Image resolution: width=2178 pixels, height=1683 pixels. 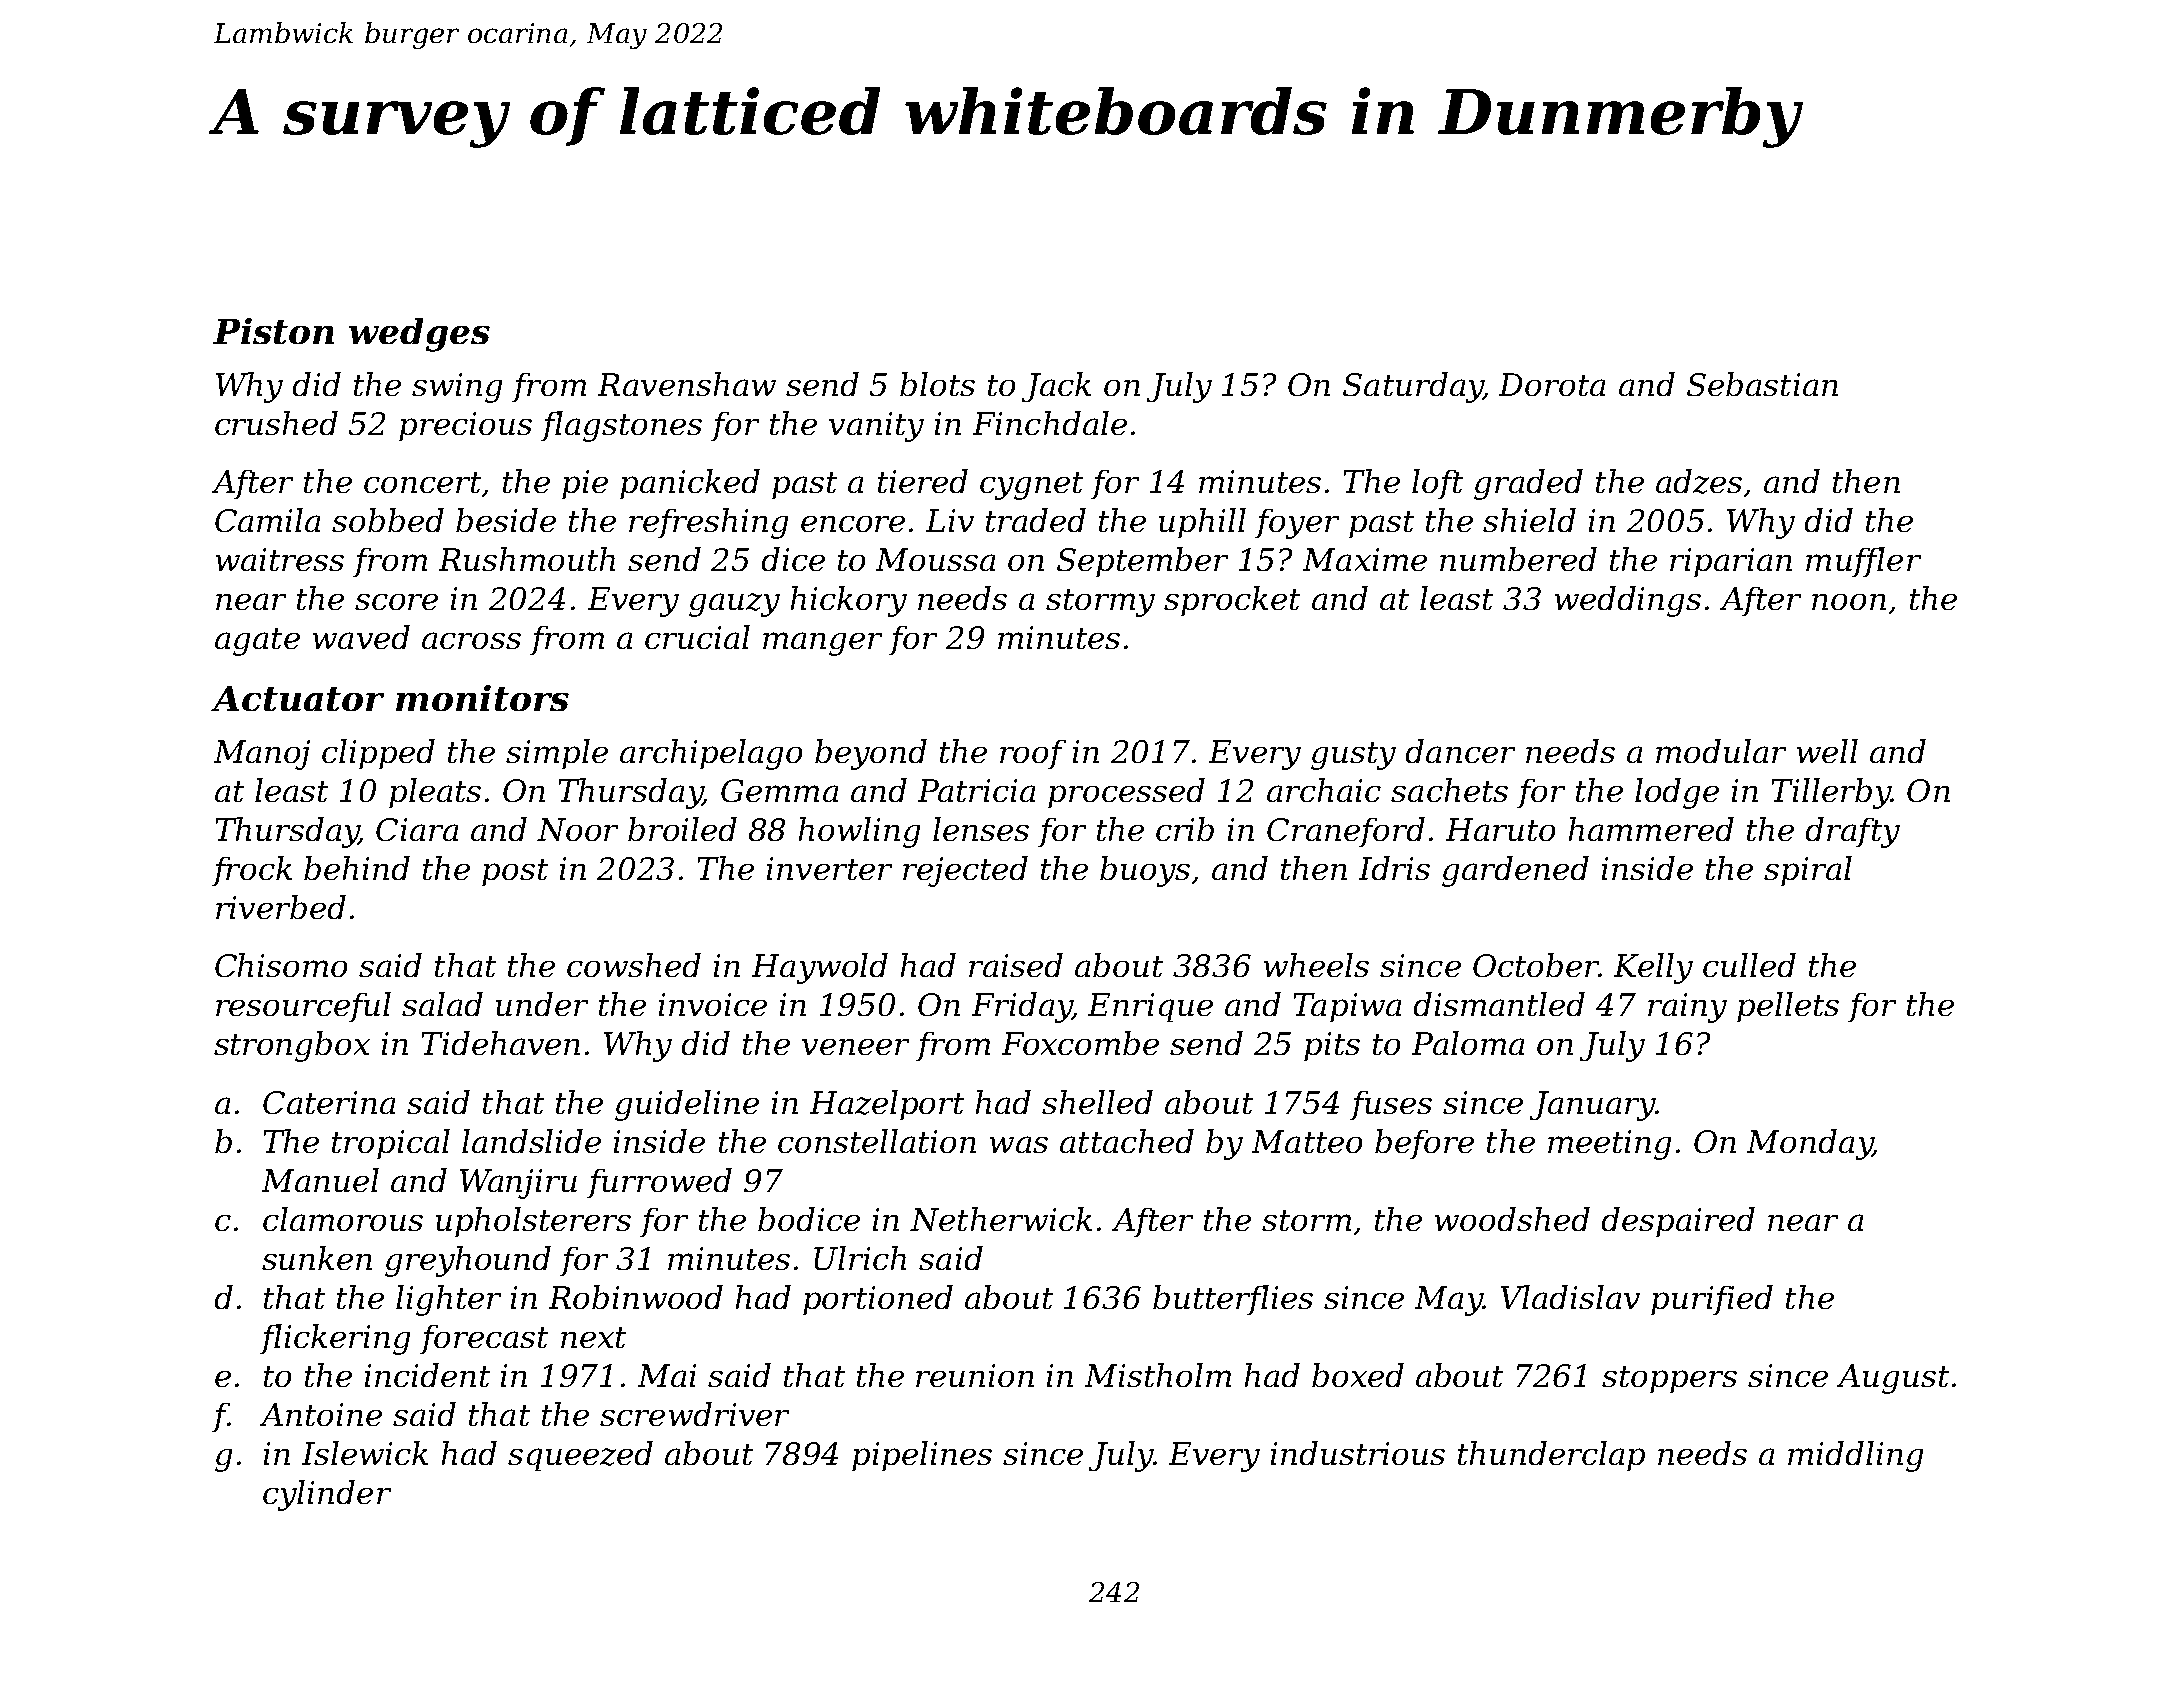 What do you see at coordinates (427, 1375) in the screenshot?
I see `incident` at bounding box center [427, 1375].
